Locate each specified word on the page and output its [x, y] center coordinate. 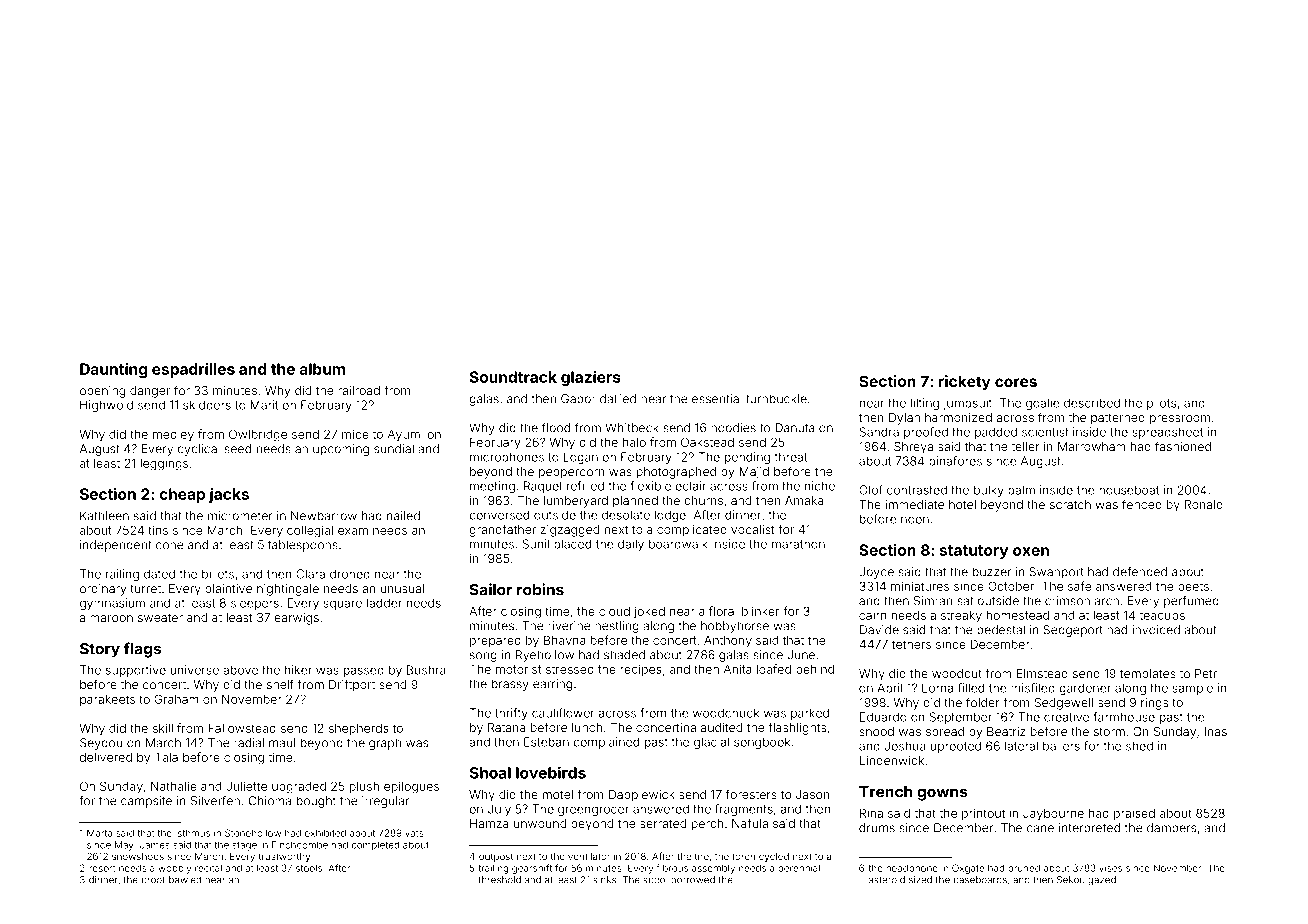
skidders [207, 405]
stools [309, 868]
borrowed [693, 880]
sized [920, 880]
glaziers [591, 378]
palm [1021, 491]
